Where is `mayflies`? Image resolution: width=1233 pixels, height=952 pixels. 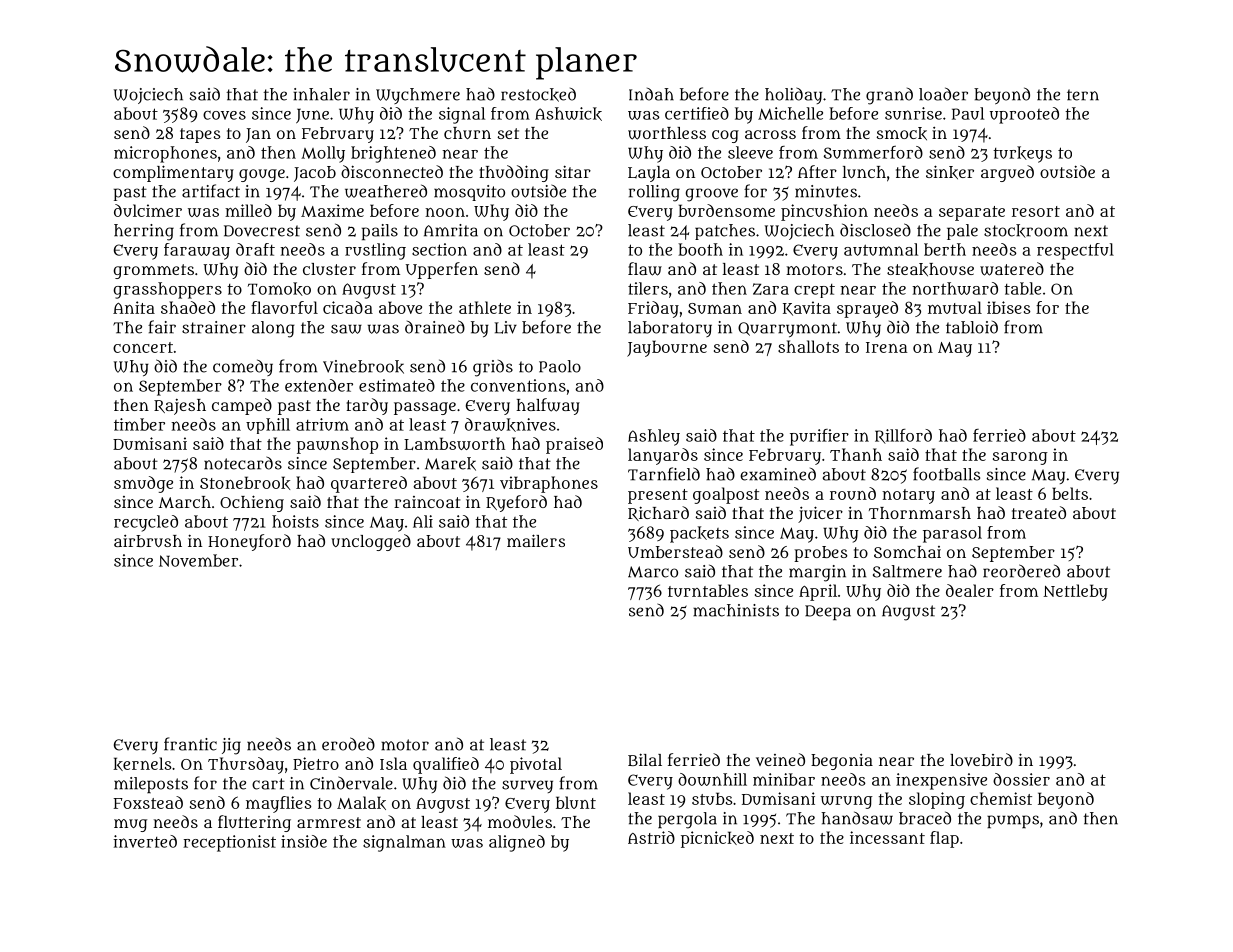 mayflies is located at coordinates (279, 804).
